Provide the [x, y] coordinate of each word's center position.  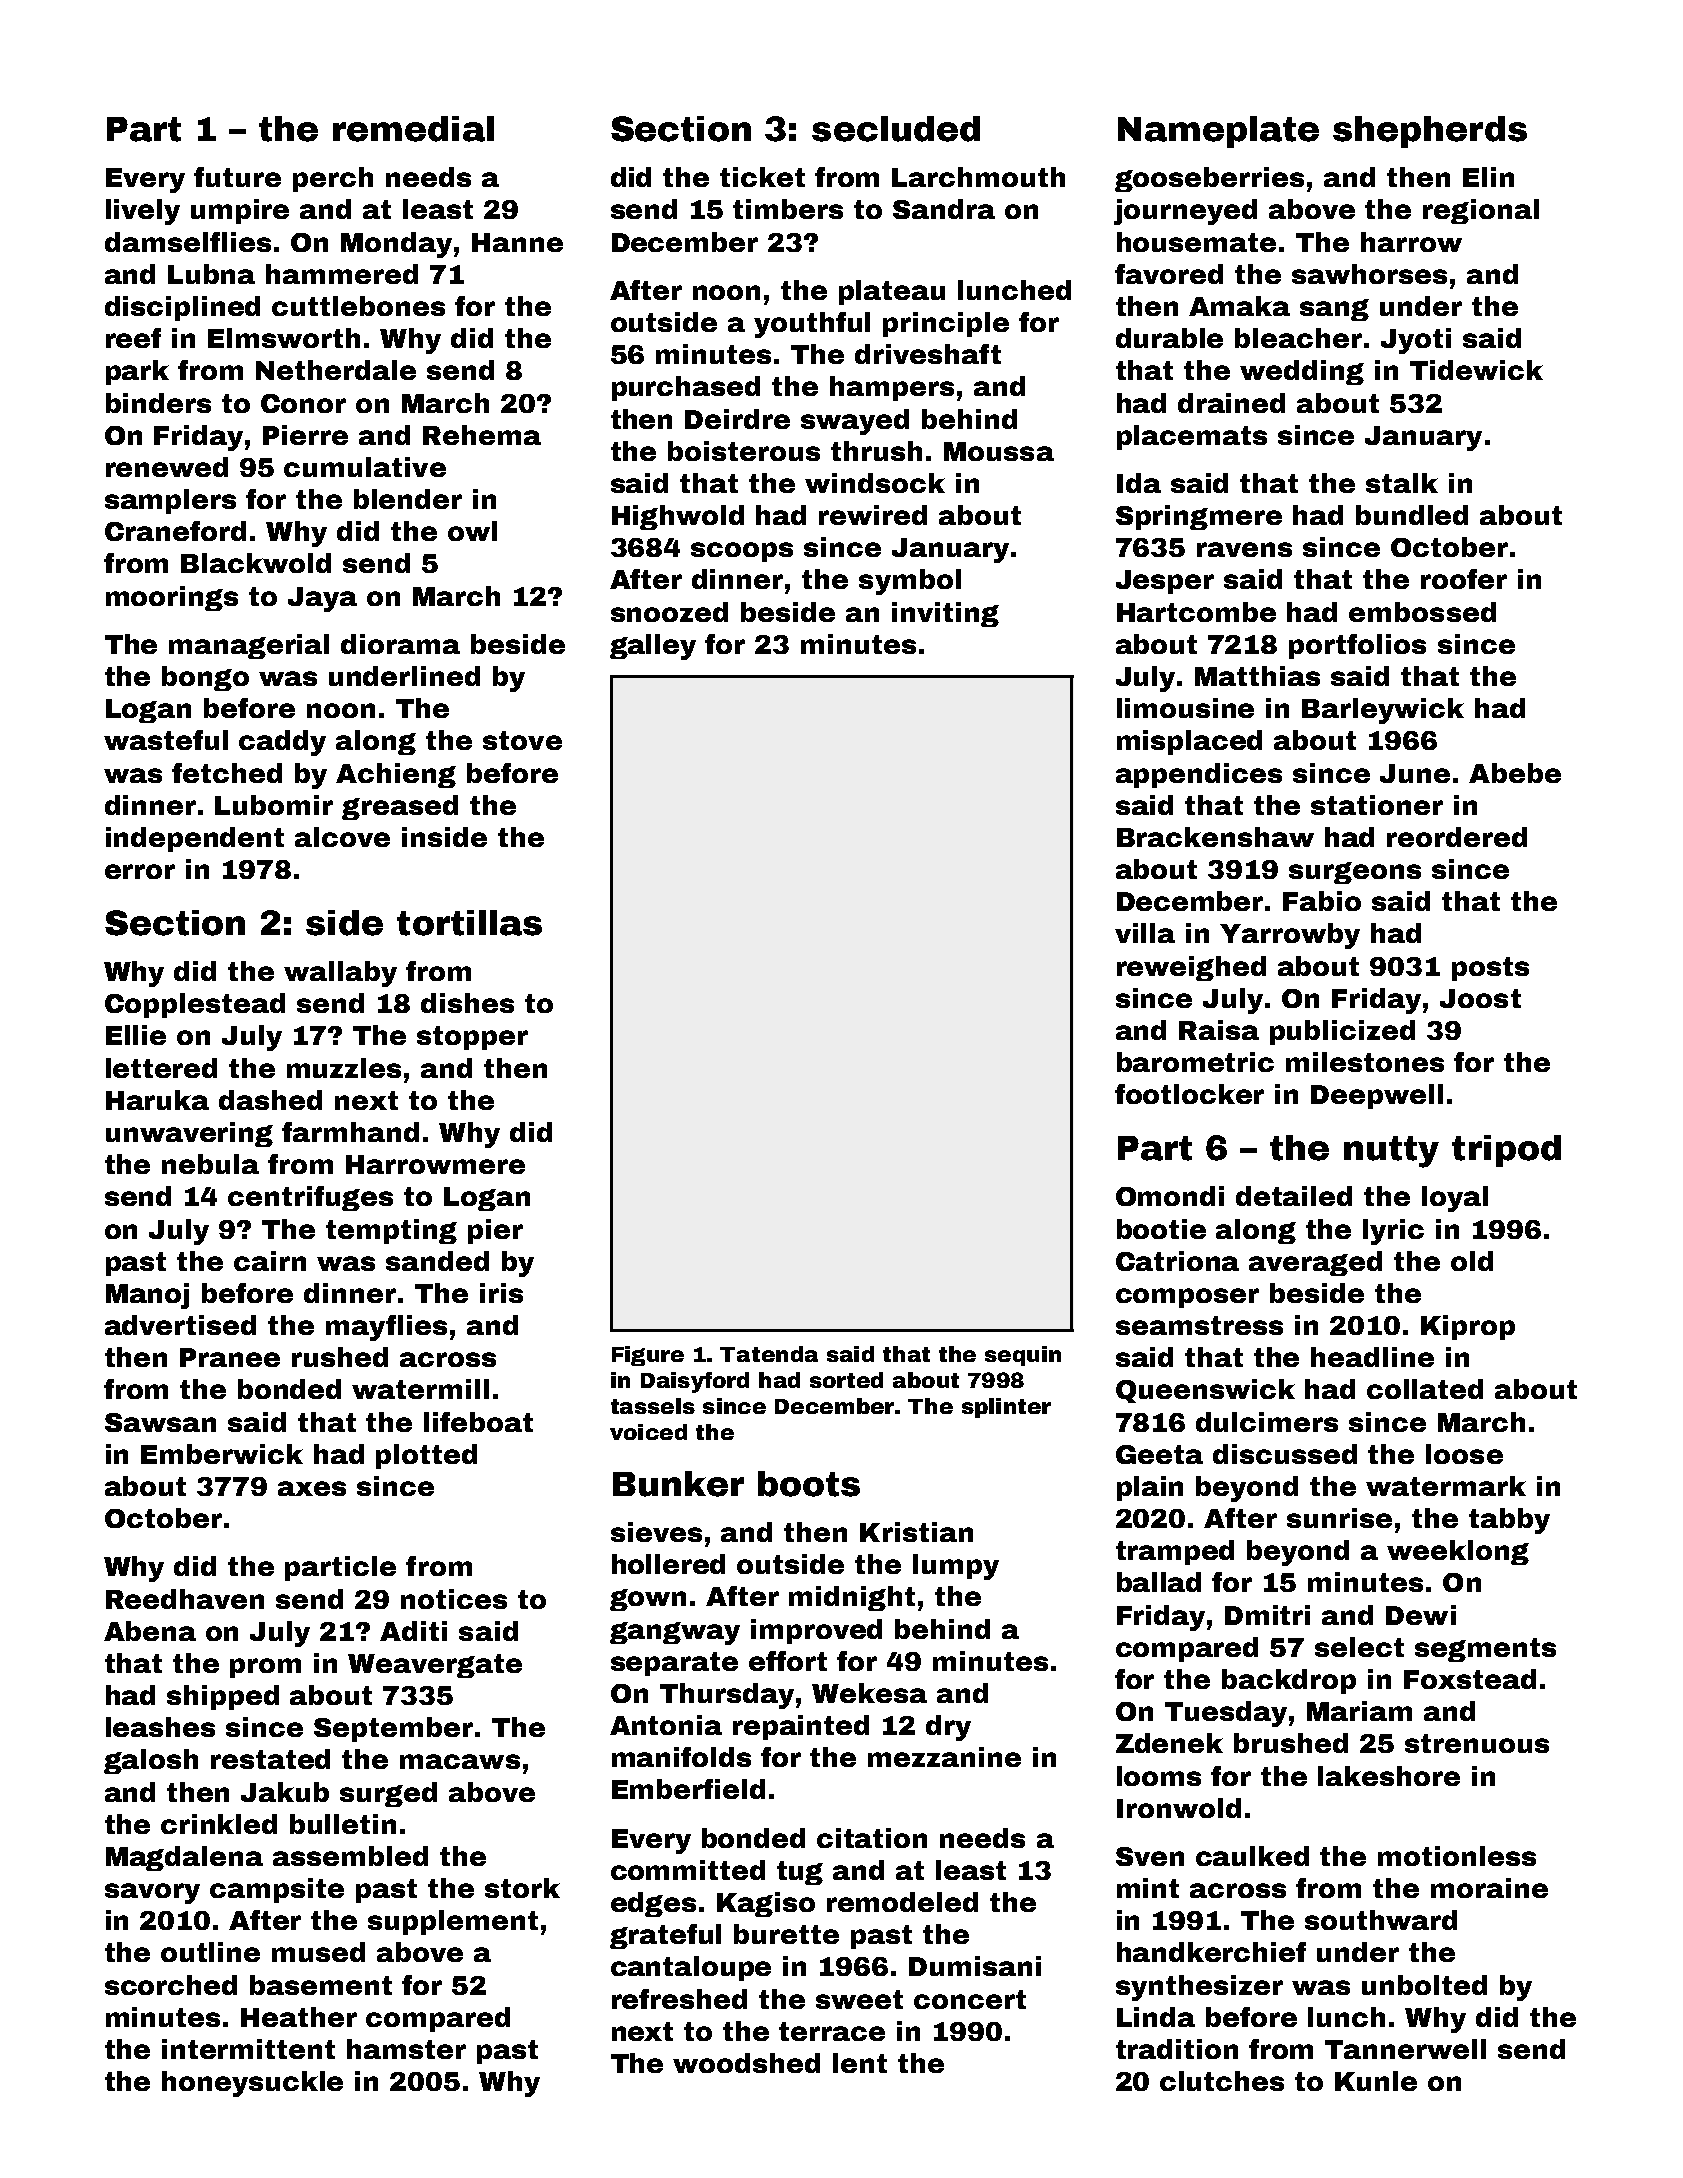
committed [688, 1870]
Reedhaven [185, 1599]
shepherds [1430, 132]
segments [1485, 1650]
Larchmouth [978, 177]
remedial [413, 129]
